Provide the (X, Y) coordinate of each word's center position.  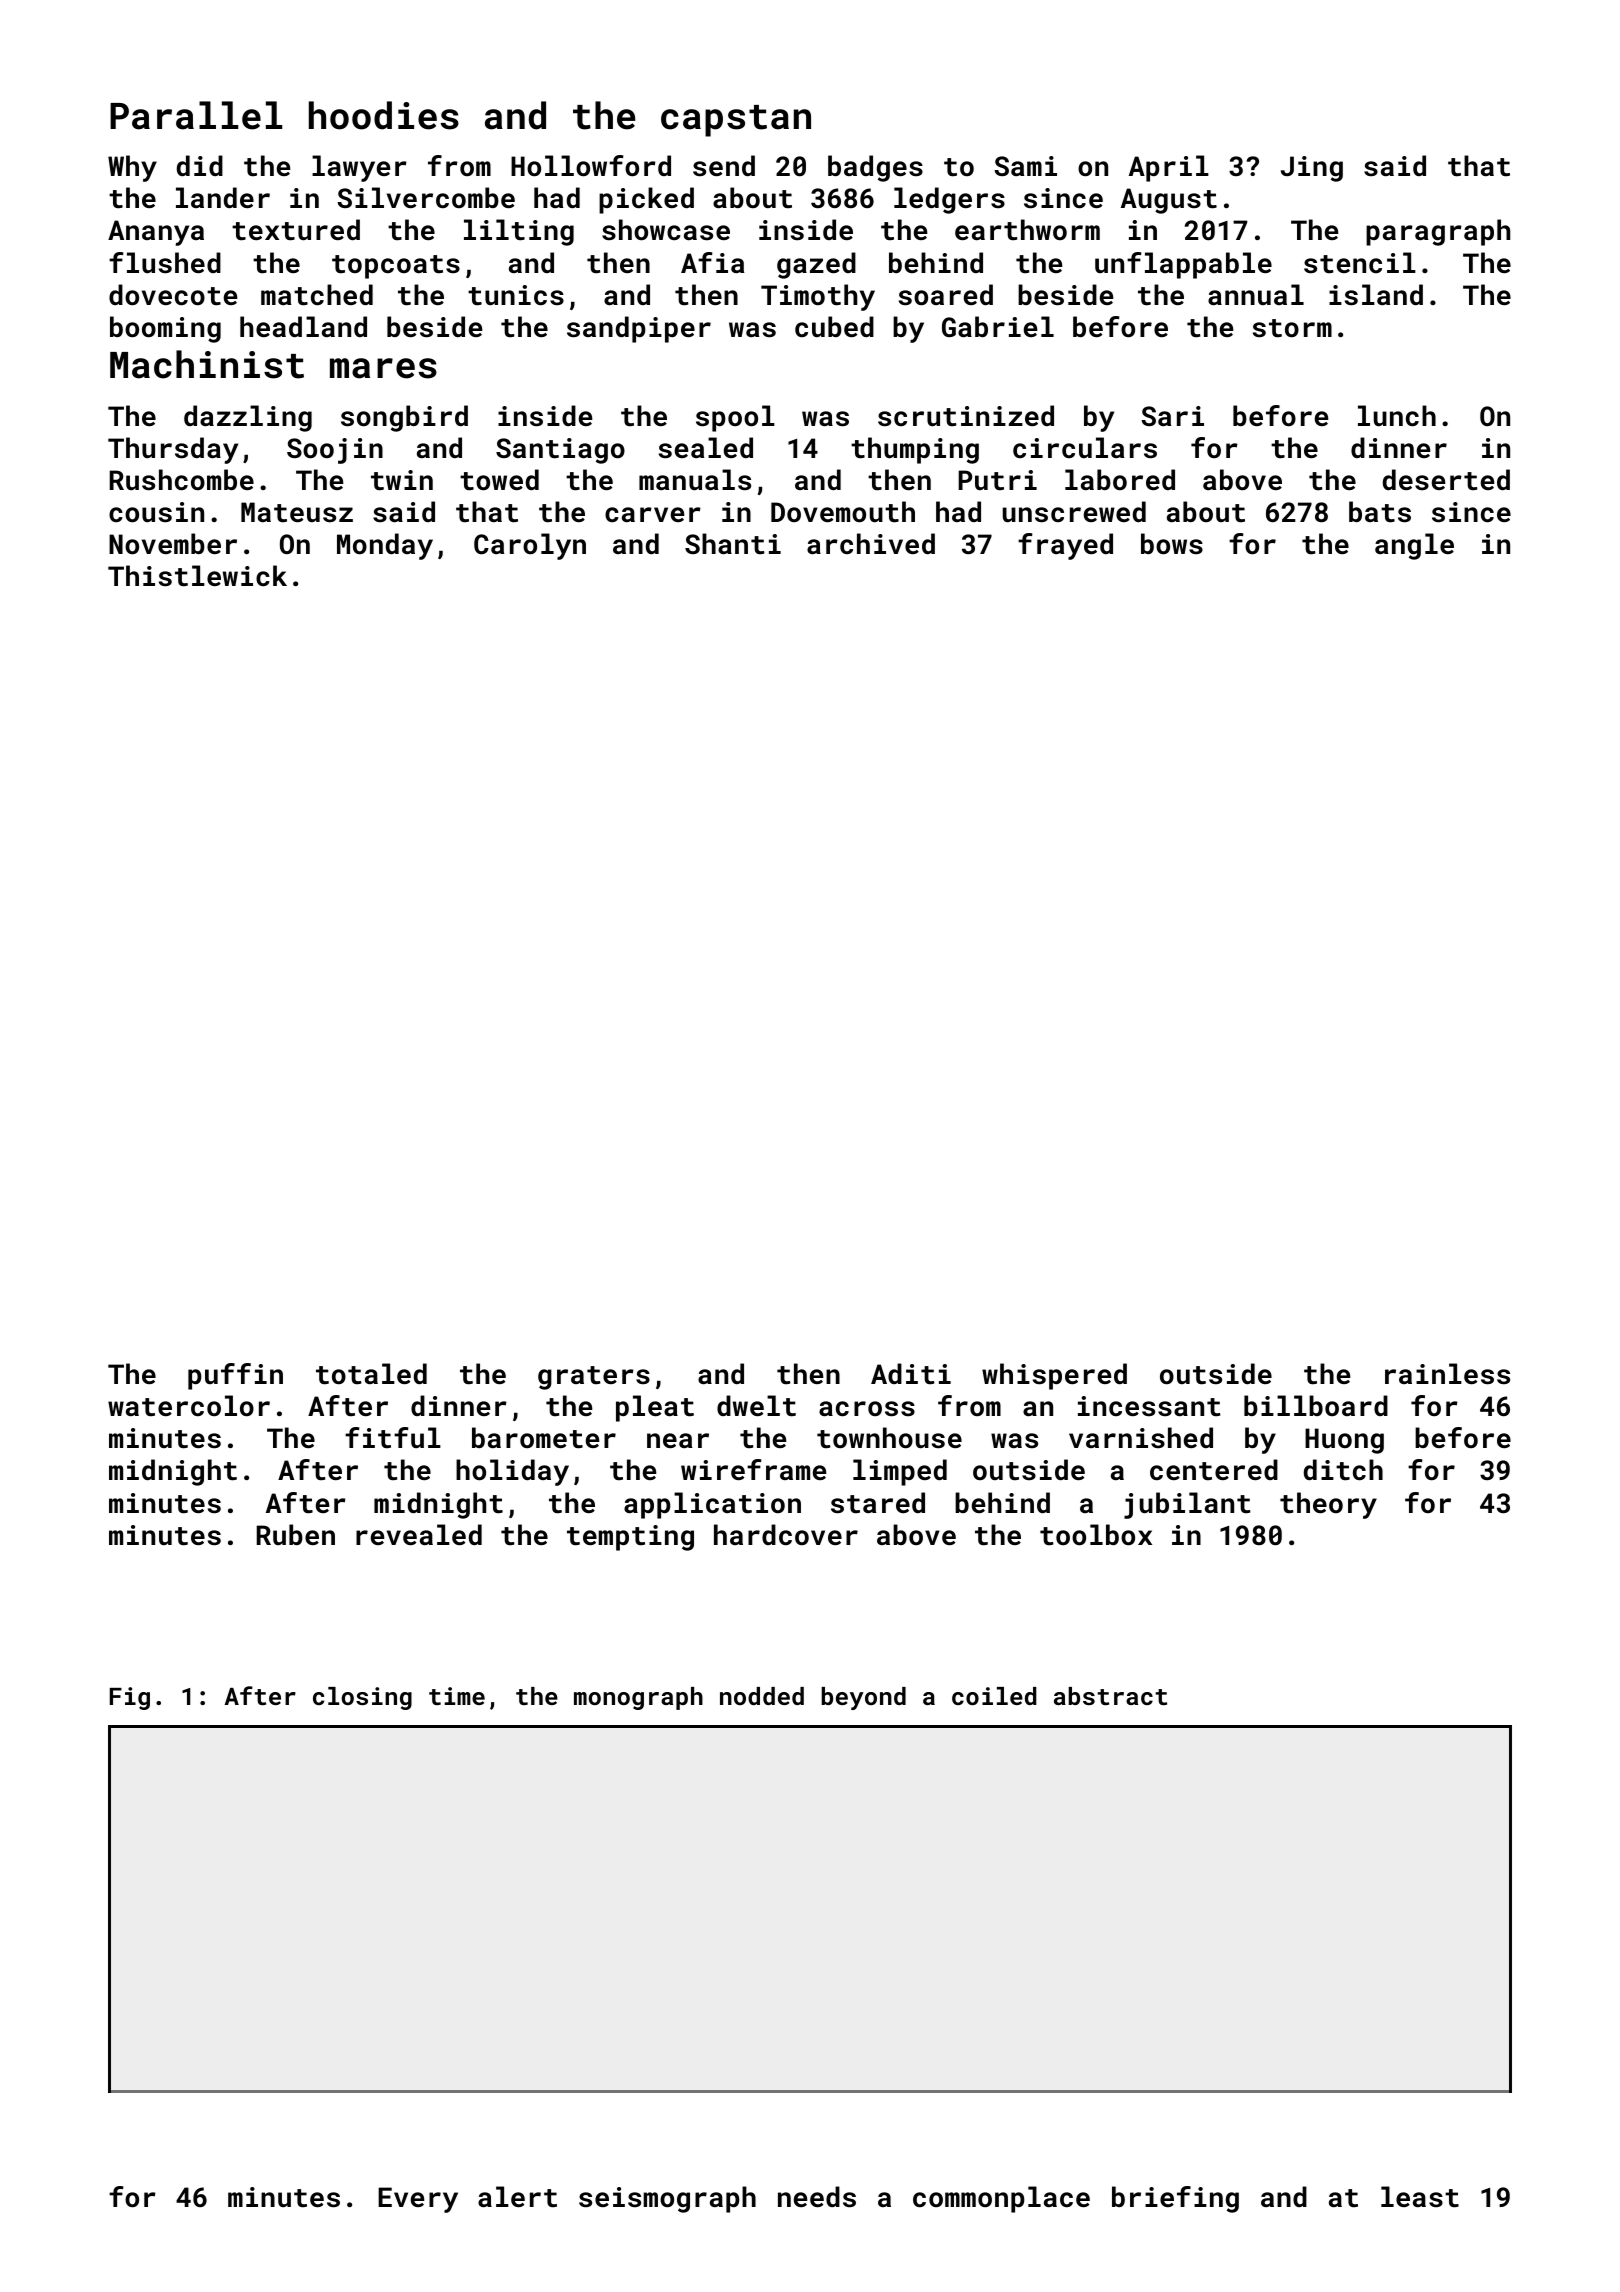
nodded (762, 1696)
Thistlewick (197, 576)
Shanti (733, 544)
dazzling (248, 418)
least (1420, 2197)
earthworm (1027, 230)
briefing (1175, 2199)
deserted (1446, 480)
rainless (1447, 1374)
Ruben (296, 1534)
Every (418, 2200)
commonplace (1001, 2199)
